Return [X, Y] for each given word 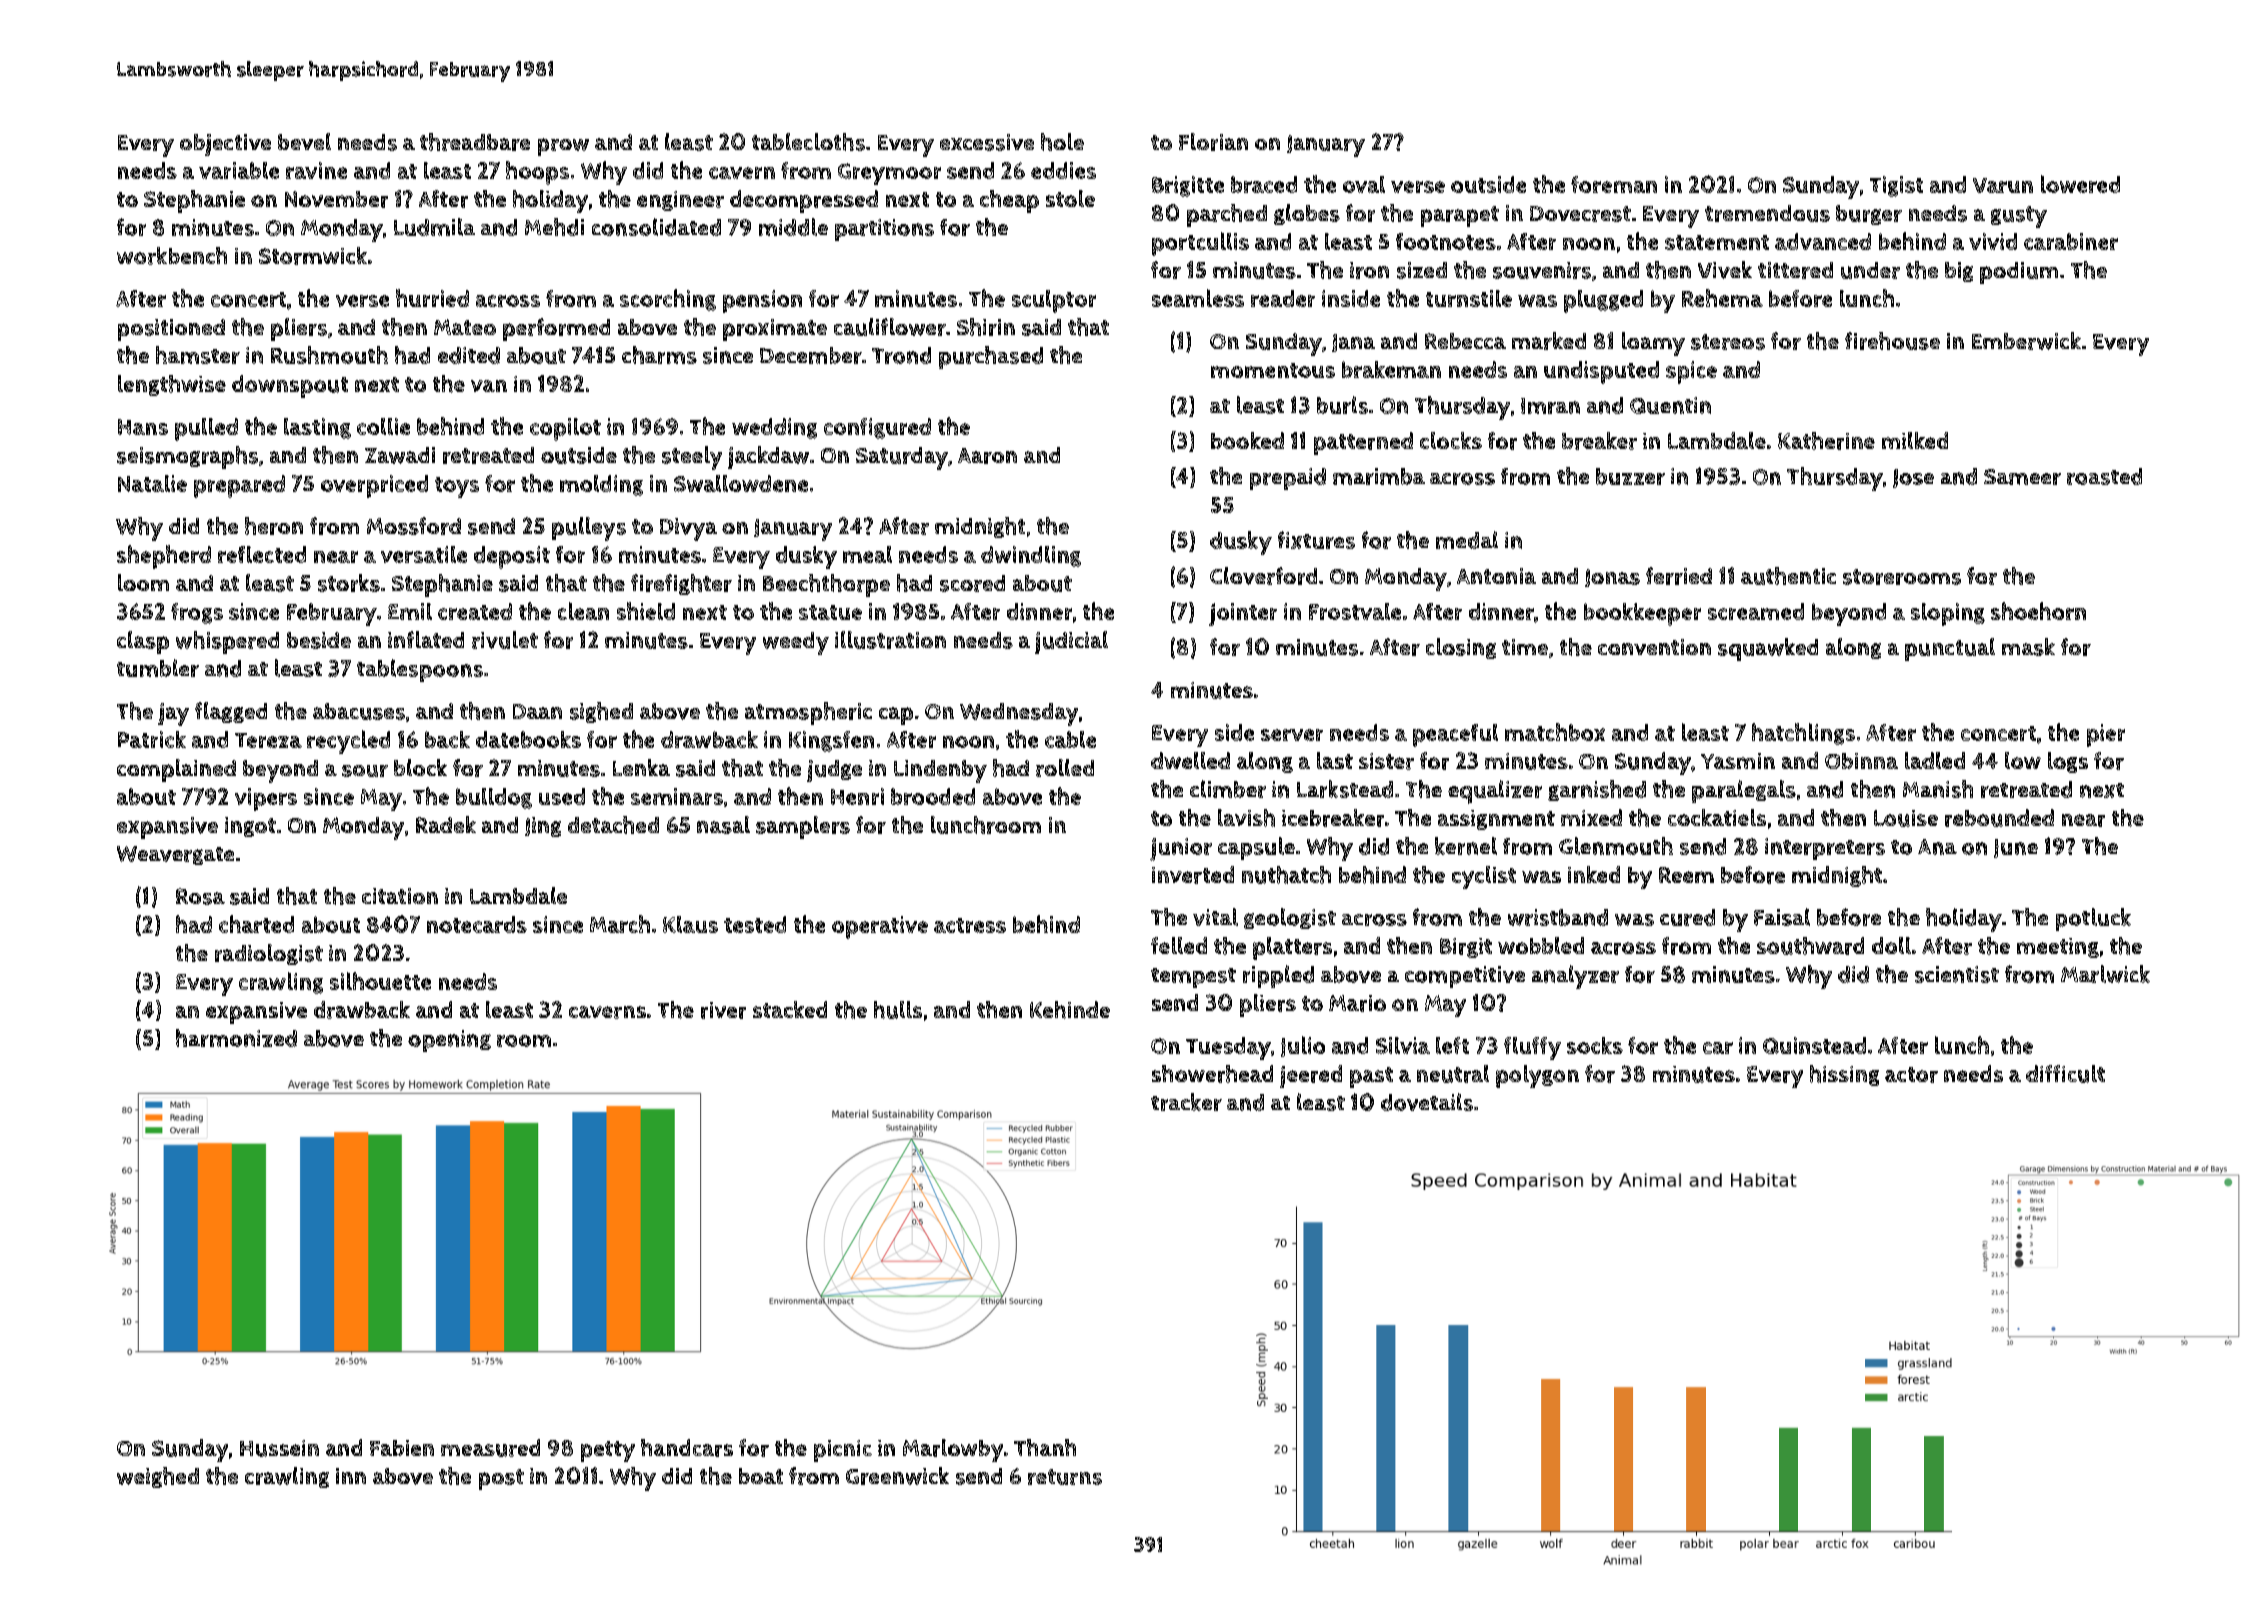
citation [400, 896]
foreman [1614, 184]
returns [1065, 1477]
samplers [803, 827]
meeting [2058, 948]
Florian [1213, 142]
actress [970, 925]
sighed [601, 712]
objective [225, 145]
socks [1595, 1045]
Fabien [402, 1448]
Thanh [1045, 1447]
